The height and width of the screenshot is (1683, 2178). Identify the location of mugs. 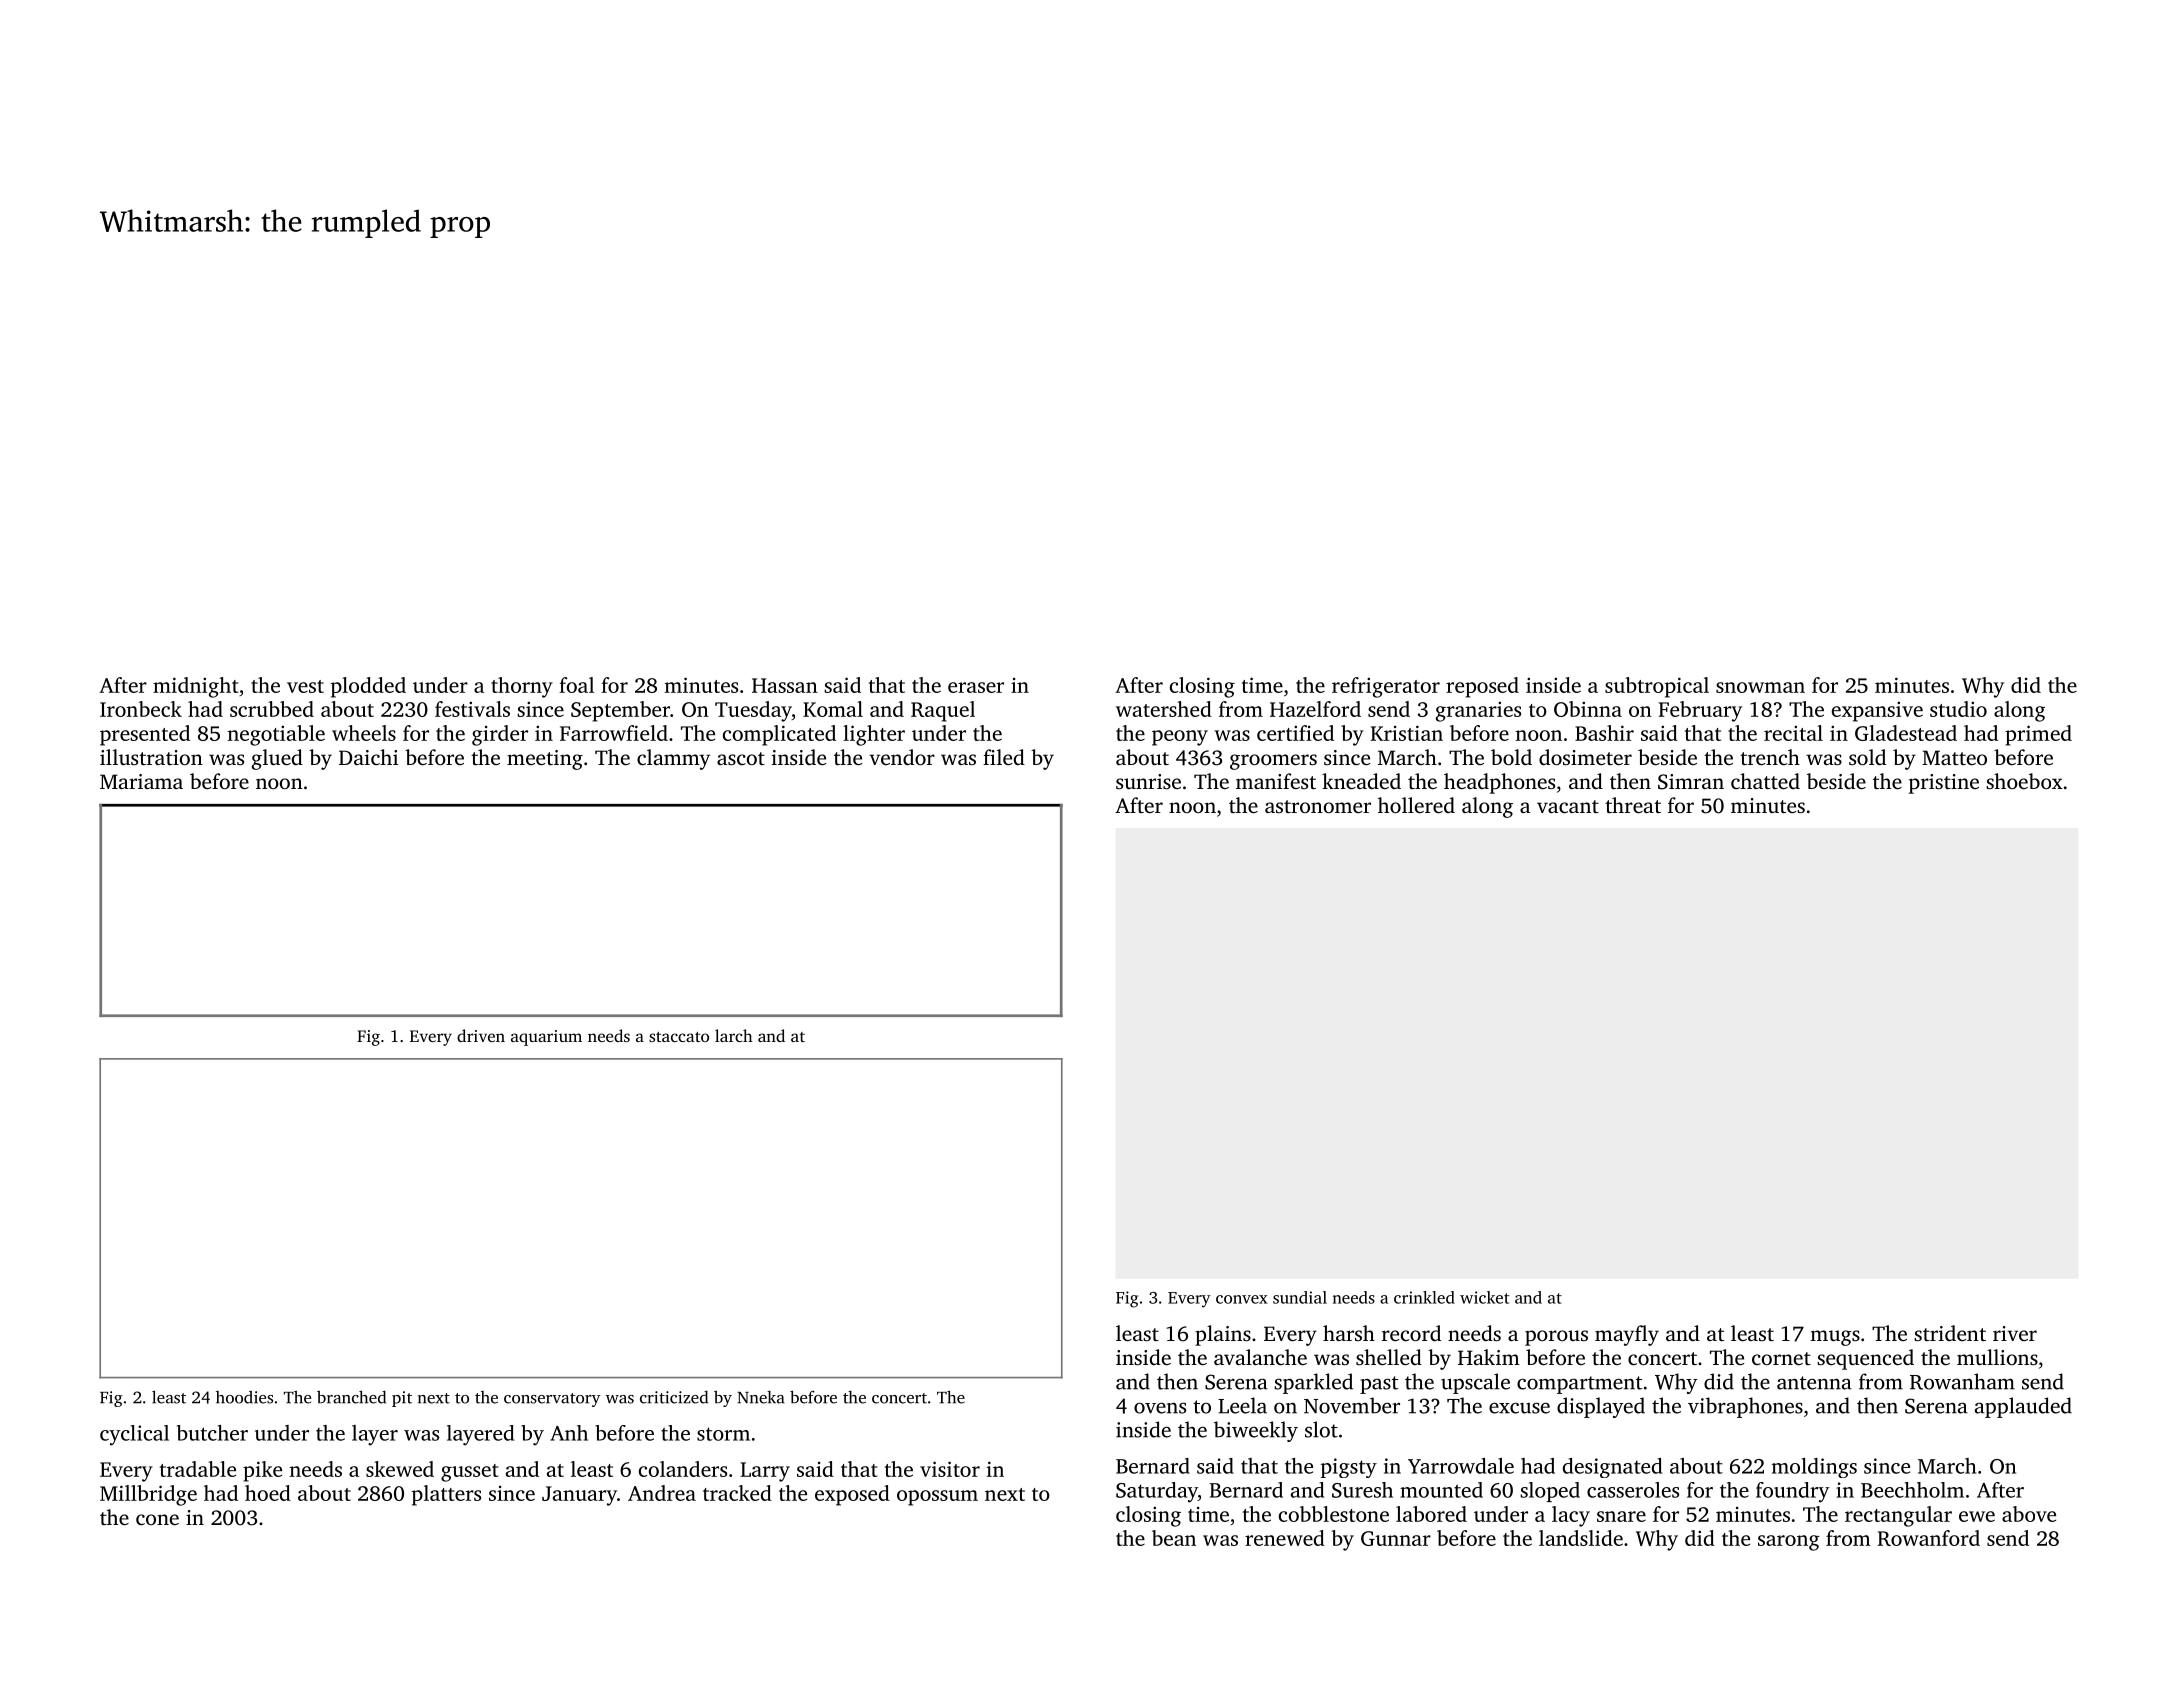
(1835, 1338).
